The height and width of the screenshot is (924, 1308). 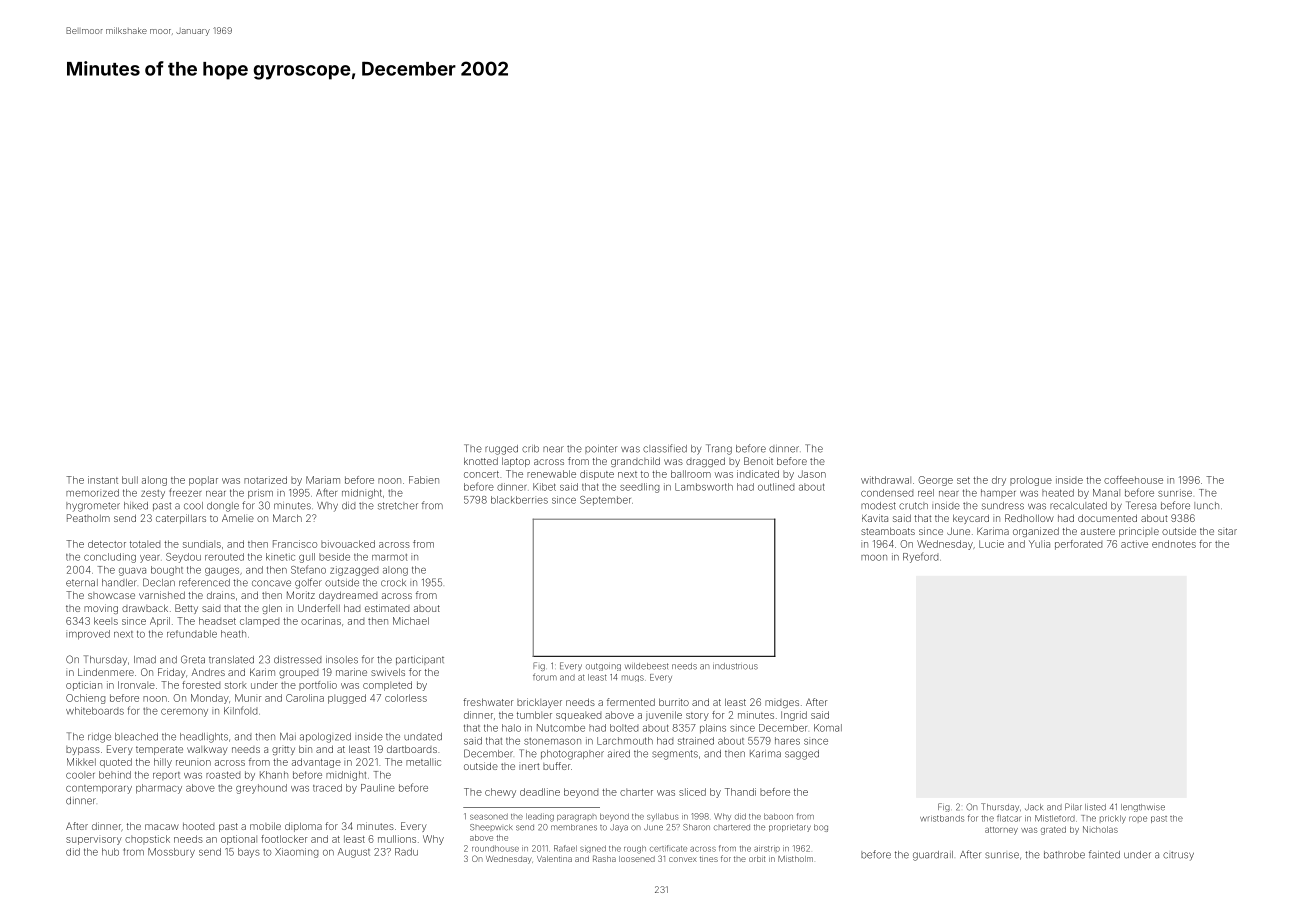 I want to click on tines, so click(x=709, y=859).
